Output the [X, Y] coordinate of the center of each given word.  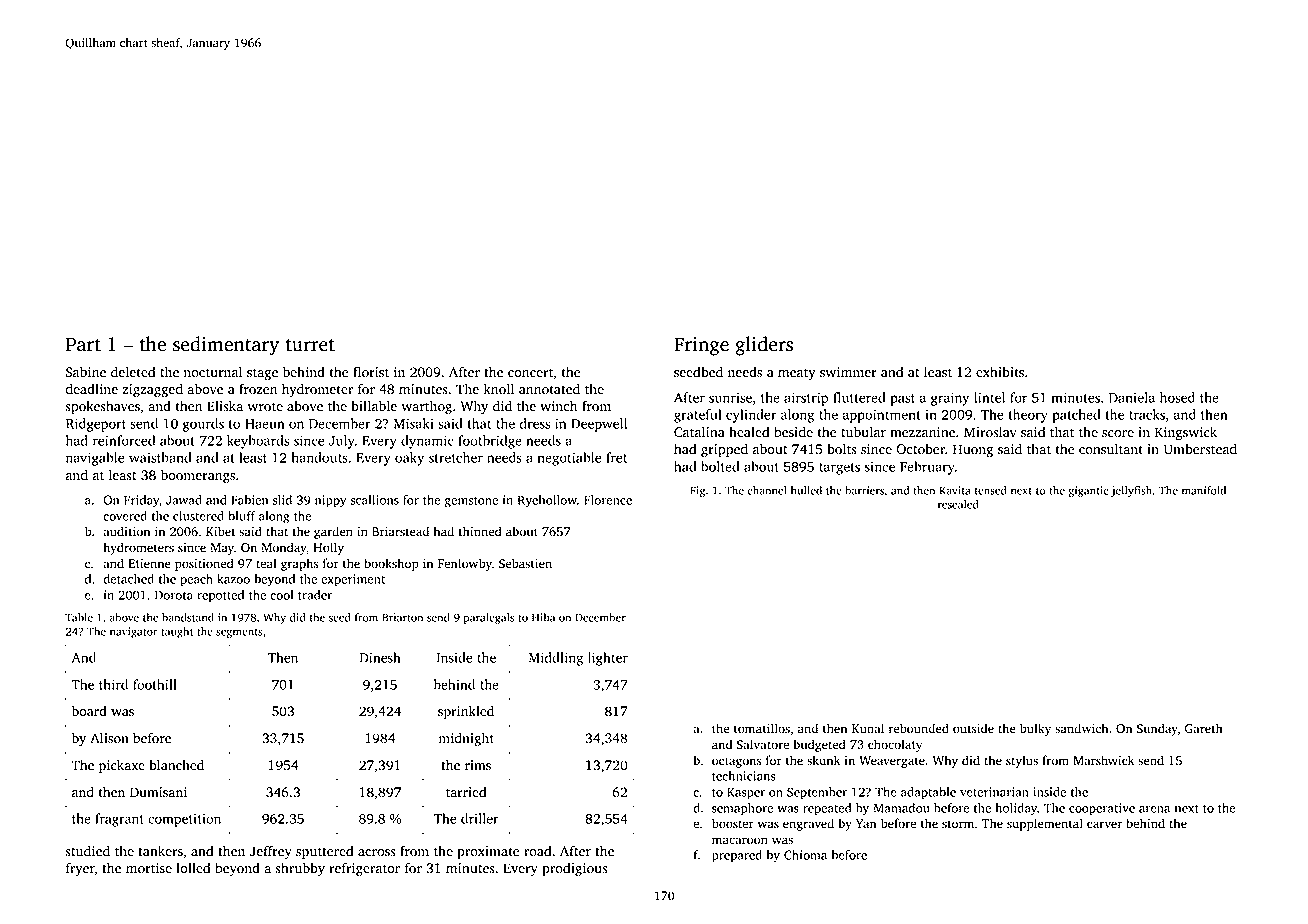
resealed [958, 504]
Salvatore [763, 744]
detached [128, 579]
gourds [203, 425]
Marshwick [1103, 760]
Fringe [701, 346]
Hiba [543, 617]
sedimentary [226, 346]
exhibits [1000, 372]
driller [480, 818]
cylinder [751, 416]
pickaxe [122, 766]
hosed [1177, 397]
